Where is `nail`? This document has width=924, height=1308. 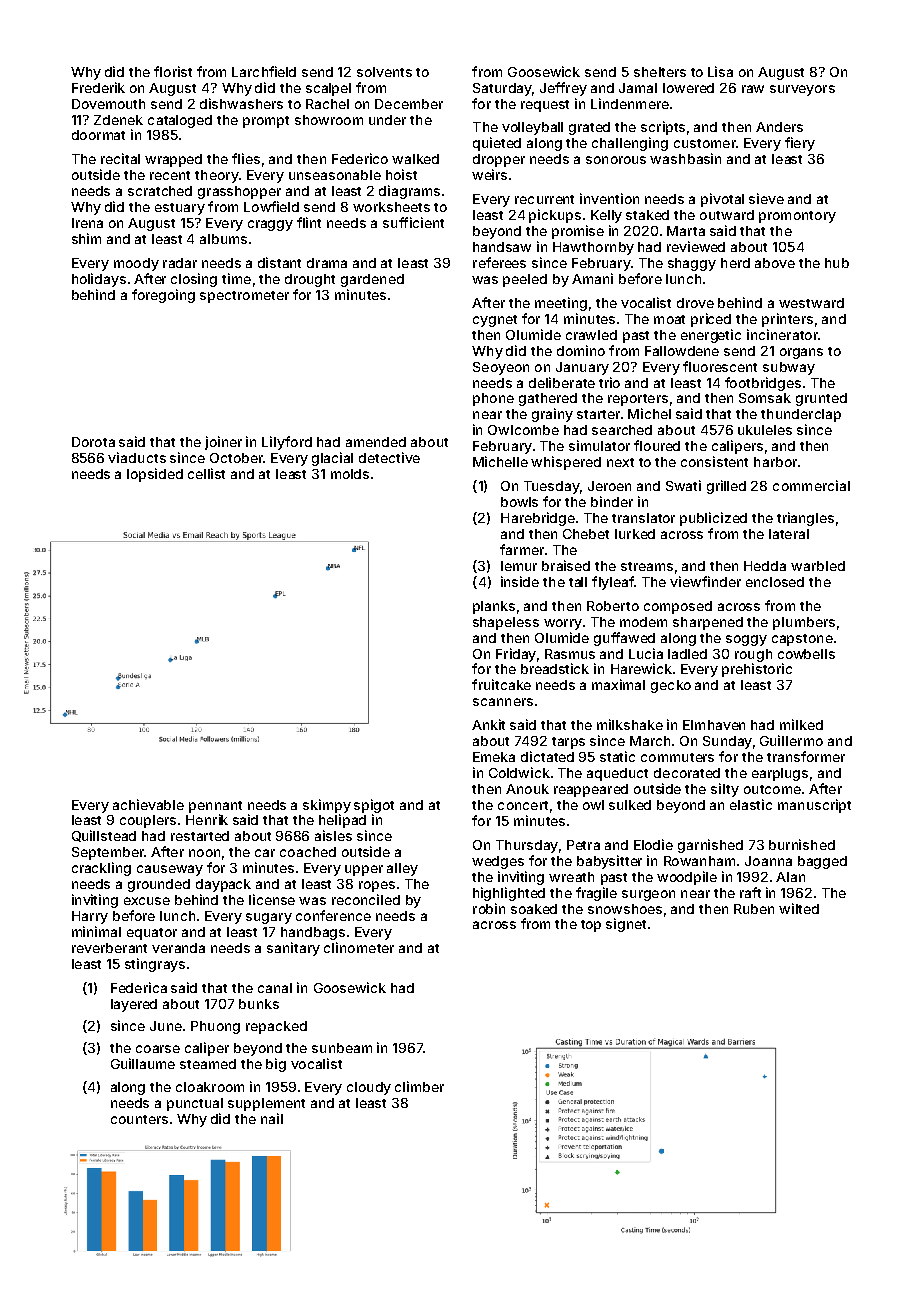 nail is located at coordinates (272, 1118).
